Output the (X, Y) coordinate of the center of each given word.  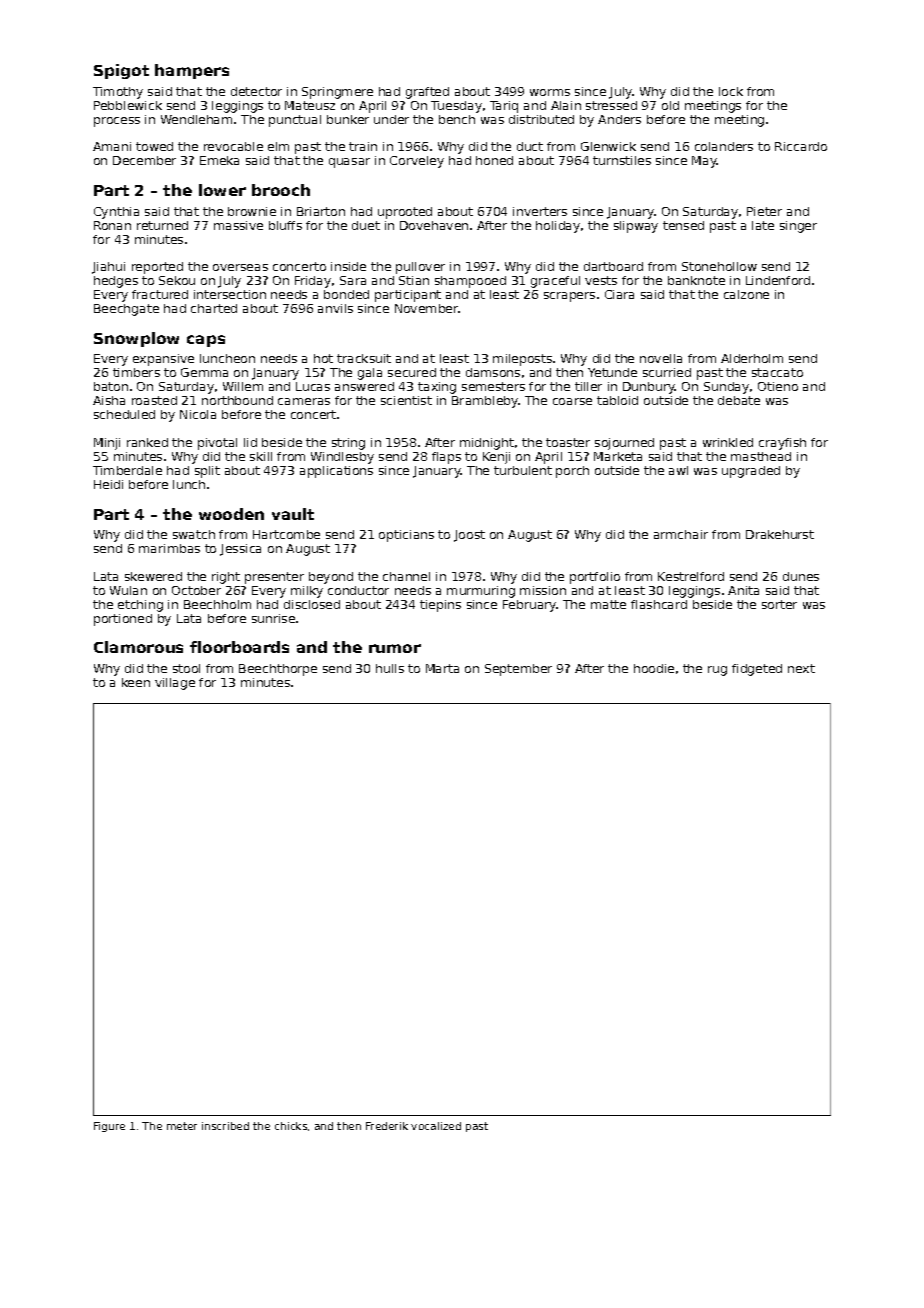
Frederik (387, 1126)
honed (494, 160)
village (175, 684)
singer (798, 227)
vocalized (436, 1126)
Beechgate (126, 310)
